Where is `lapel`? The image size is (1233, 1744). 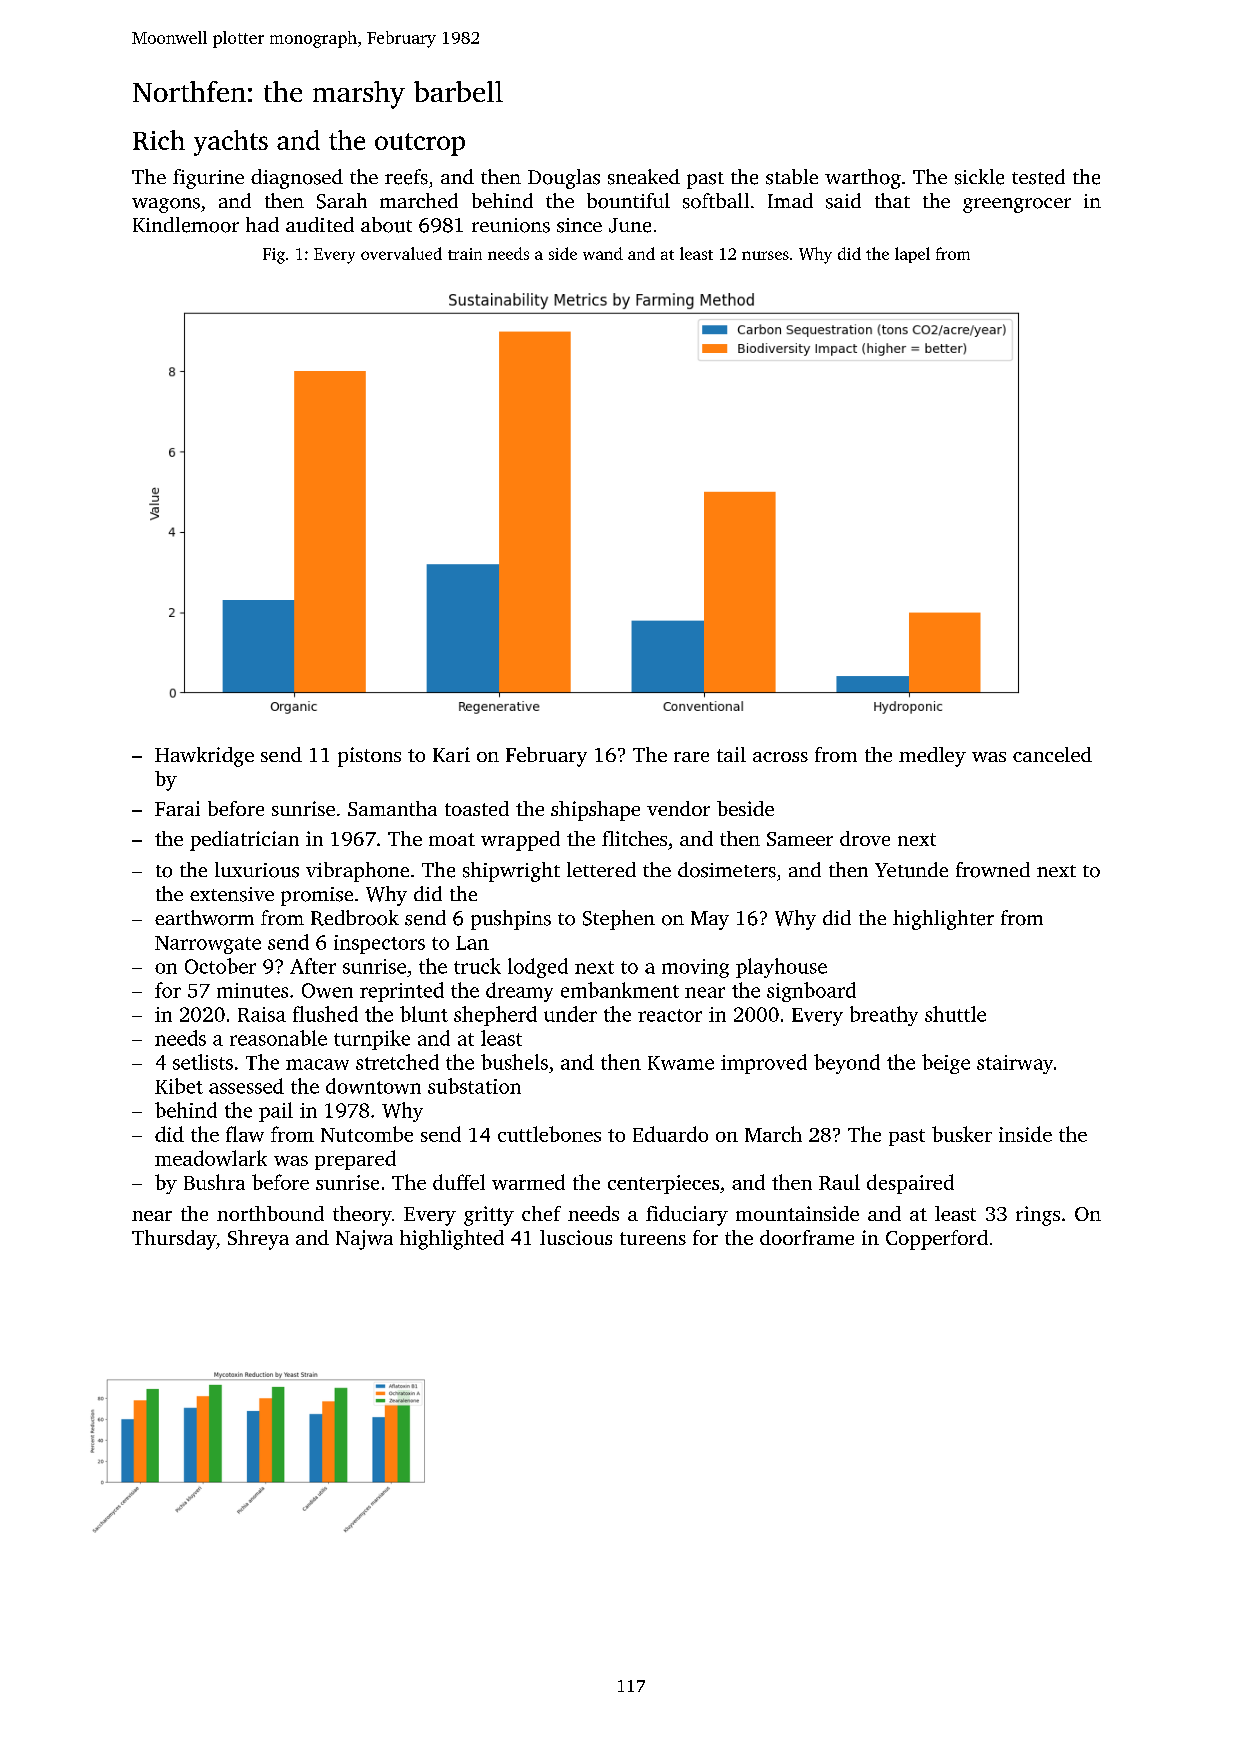 lapel is located at coordinates (912, 255).
